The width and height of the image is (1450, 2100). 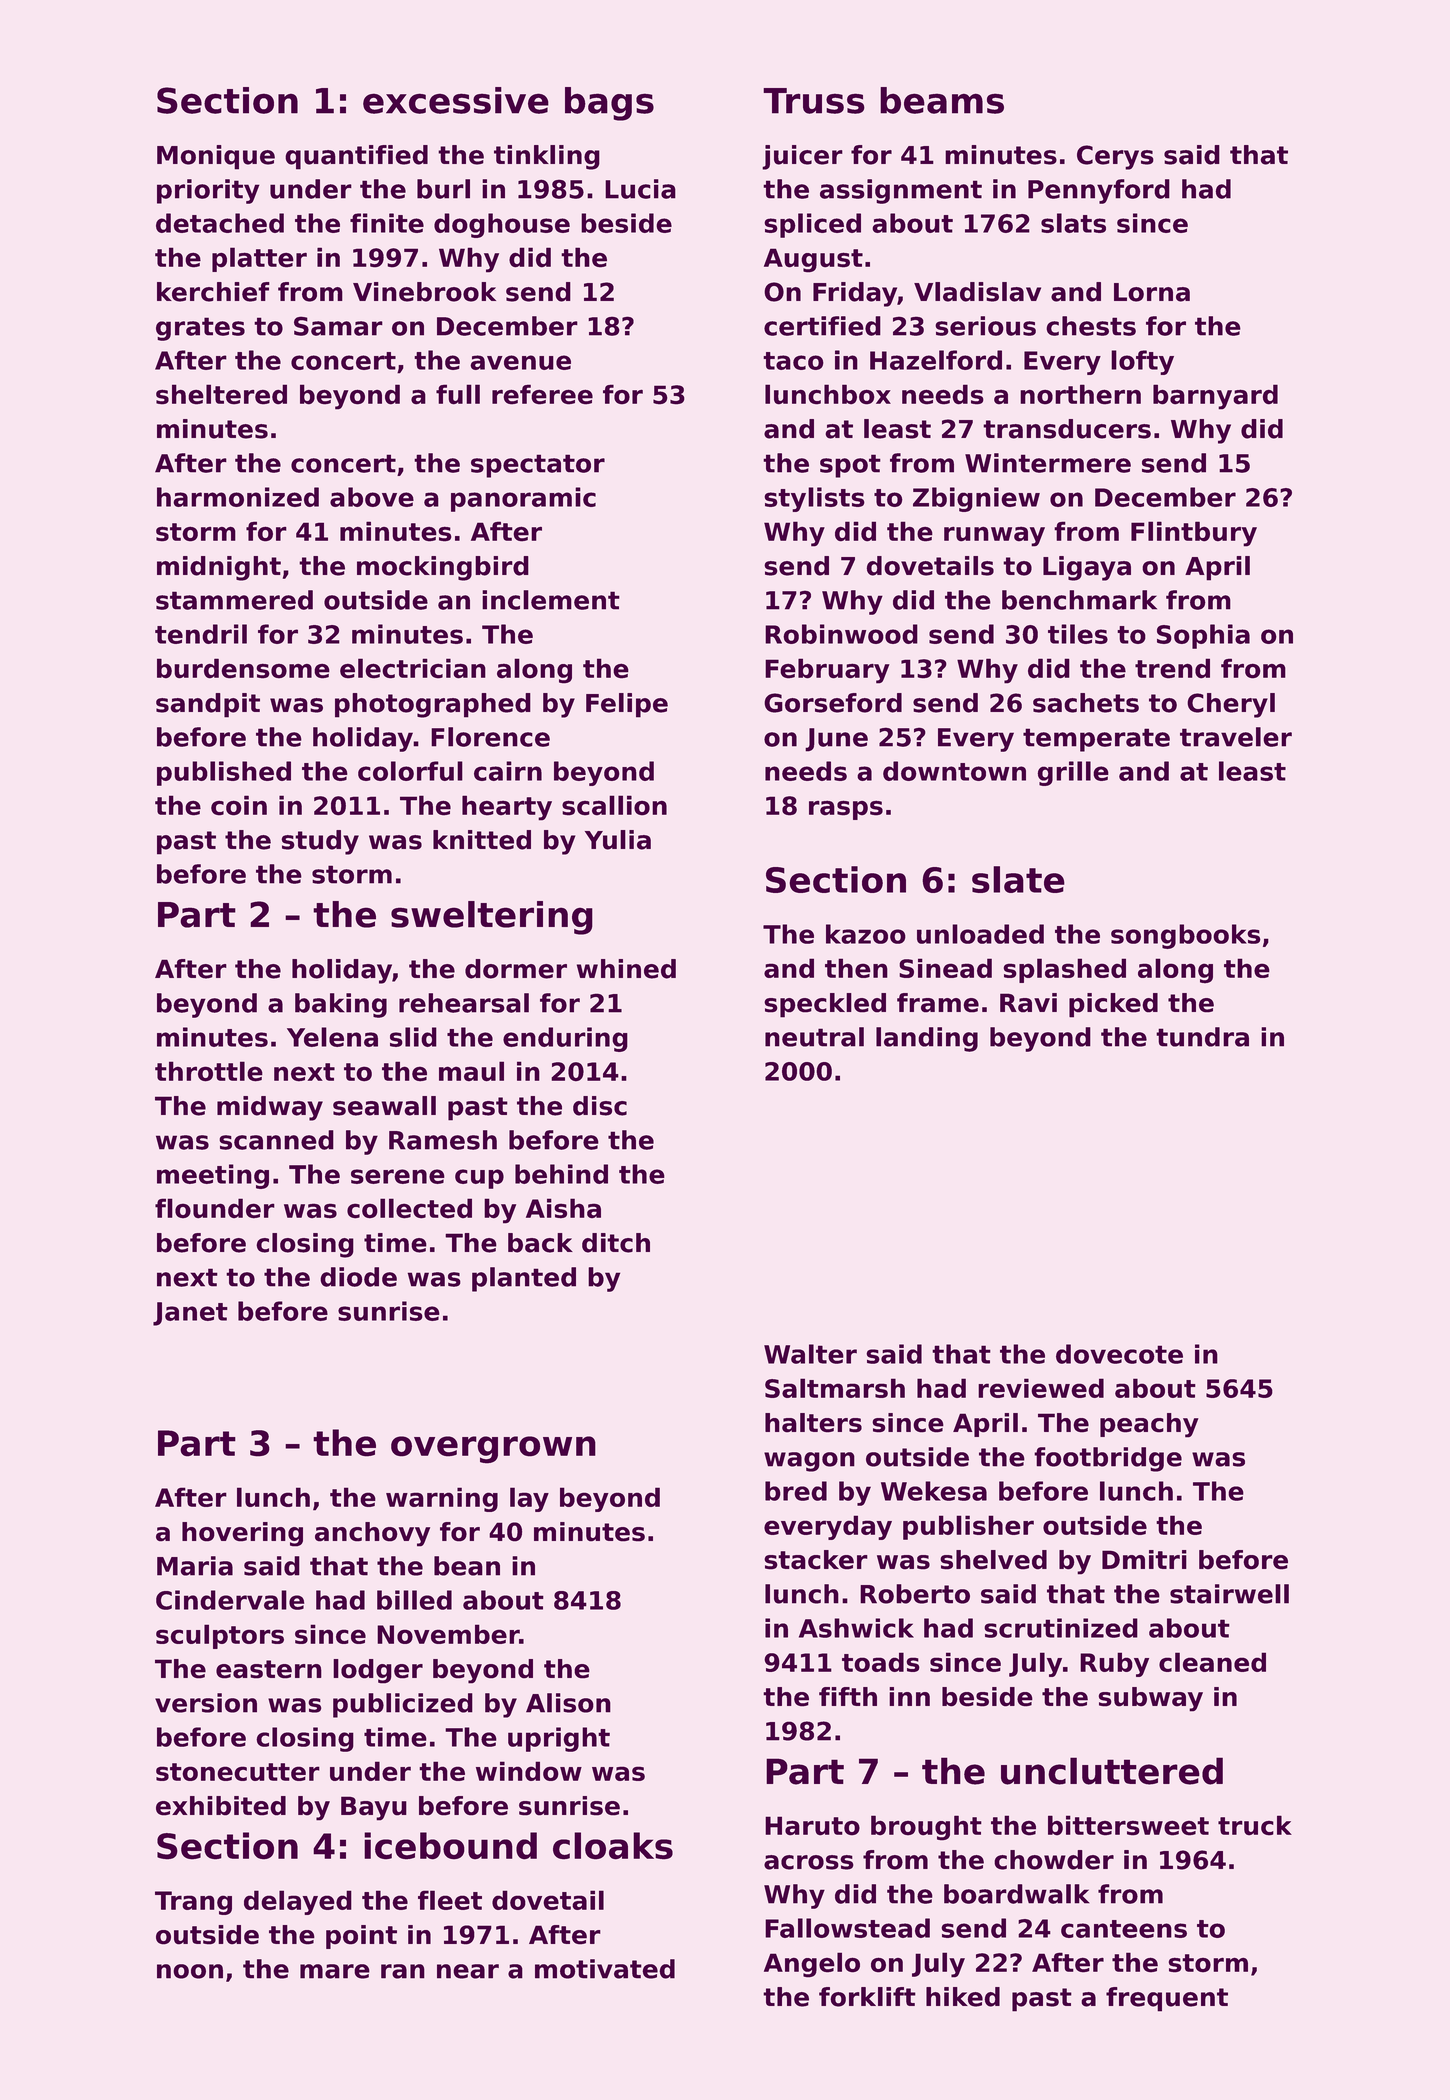 I want to click on chests, so click(x=1091, y=326).
